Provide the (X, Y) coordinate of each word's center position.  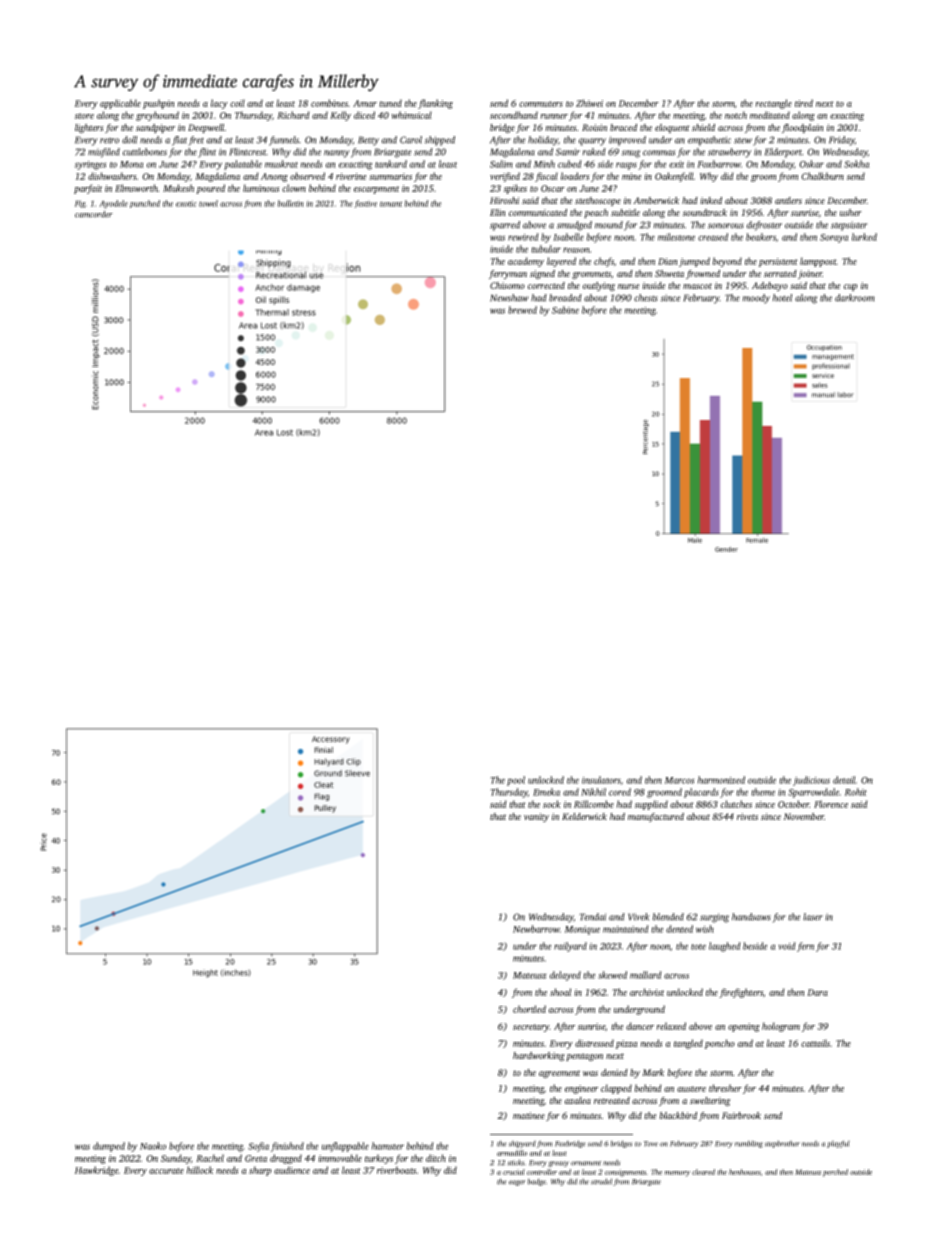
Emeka (546, 792)
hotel (782, 298)
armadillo (512, 1153)
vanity (536, 817)
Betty (368, 141)
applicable (120, 104)
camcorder (94, 214)
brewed (522, 310)
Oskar (812, 164)
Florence (831, 804)
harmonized (721, 780)
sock (552, 804)
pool (516, 781)
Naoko (153, 1146)
